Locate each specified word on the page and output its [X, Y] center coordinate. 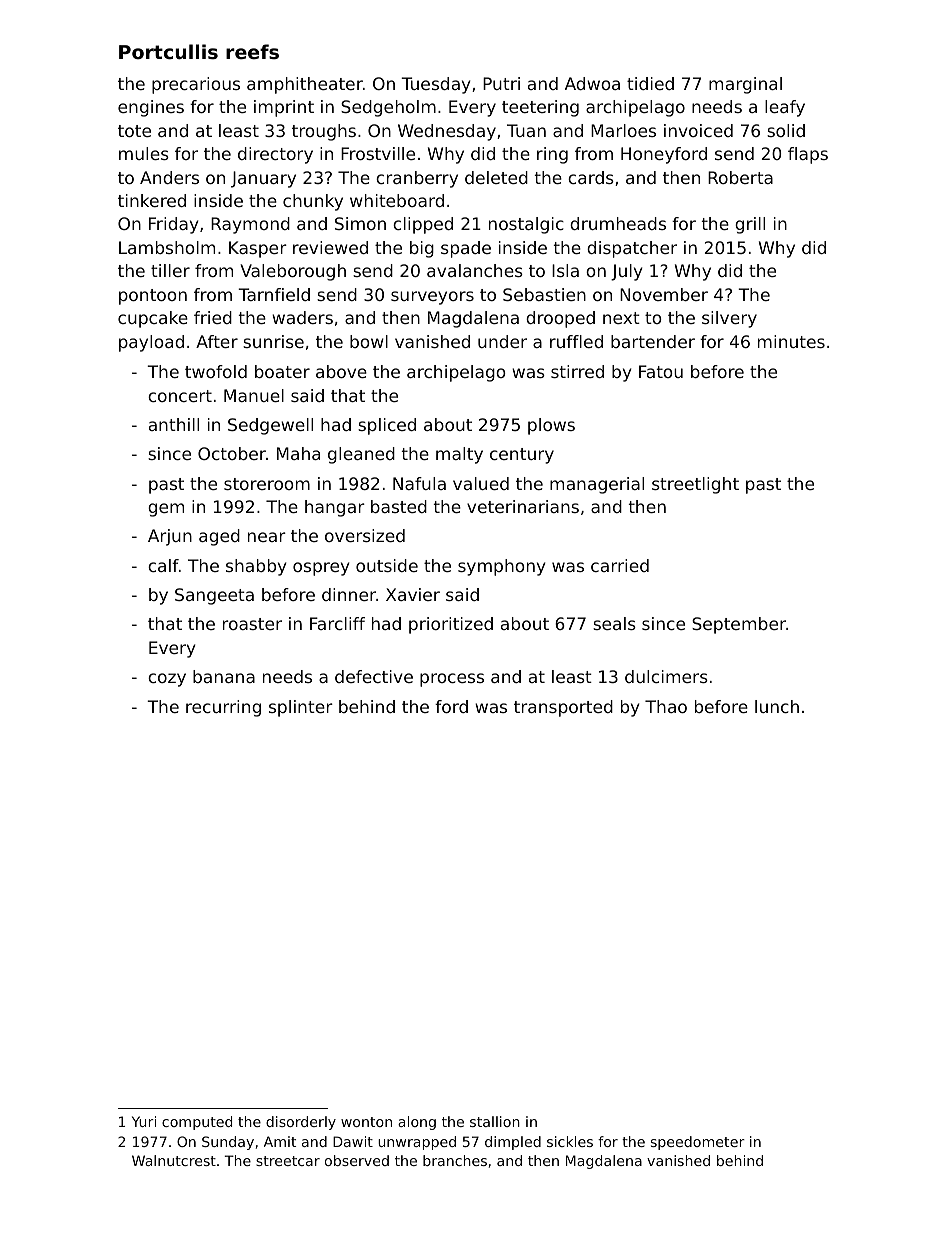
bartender [653, 341]
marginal [745, 85]
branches [455, 1160]
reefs [252, 51]
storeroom [267, 484]
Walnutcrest [174, 1160]
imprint [284, 108]
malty [459, 455]
